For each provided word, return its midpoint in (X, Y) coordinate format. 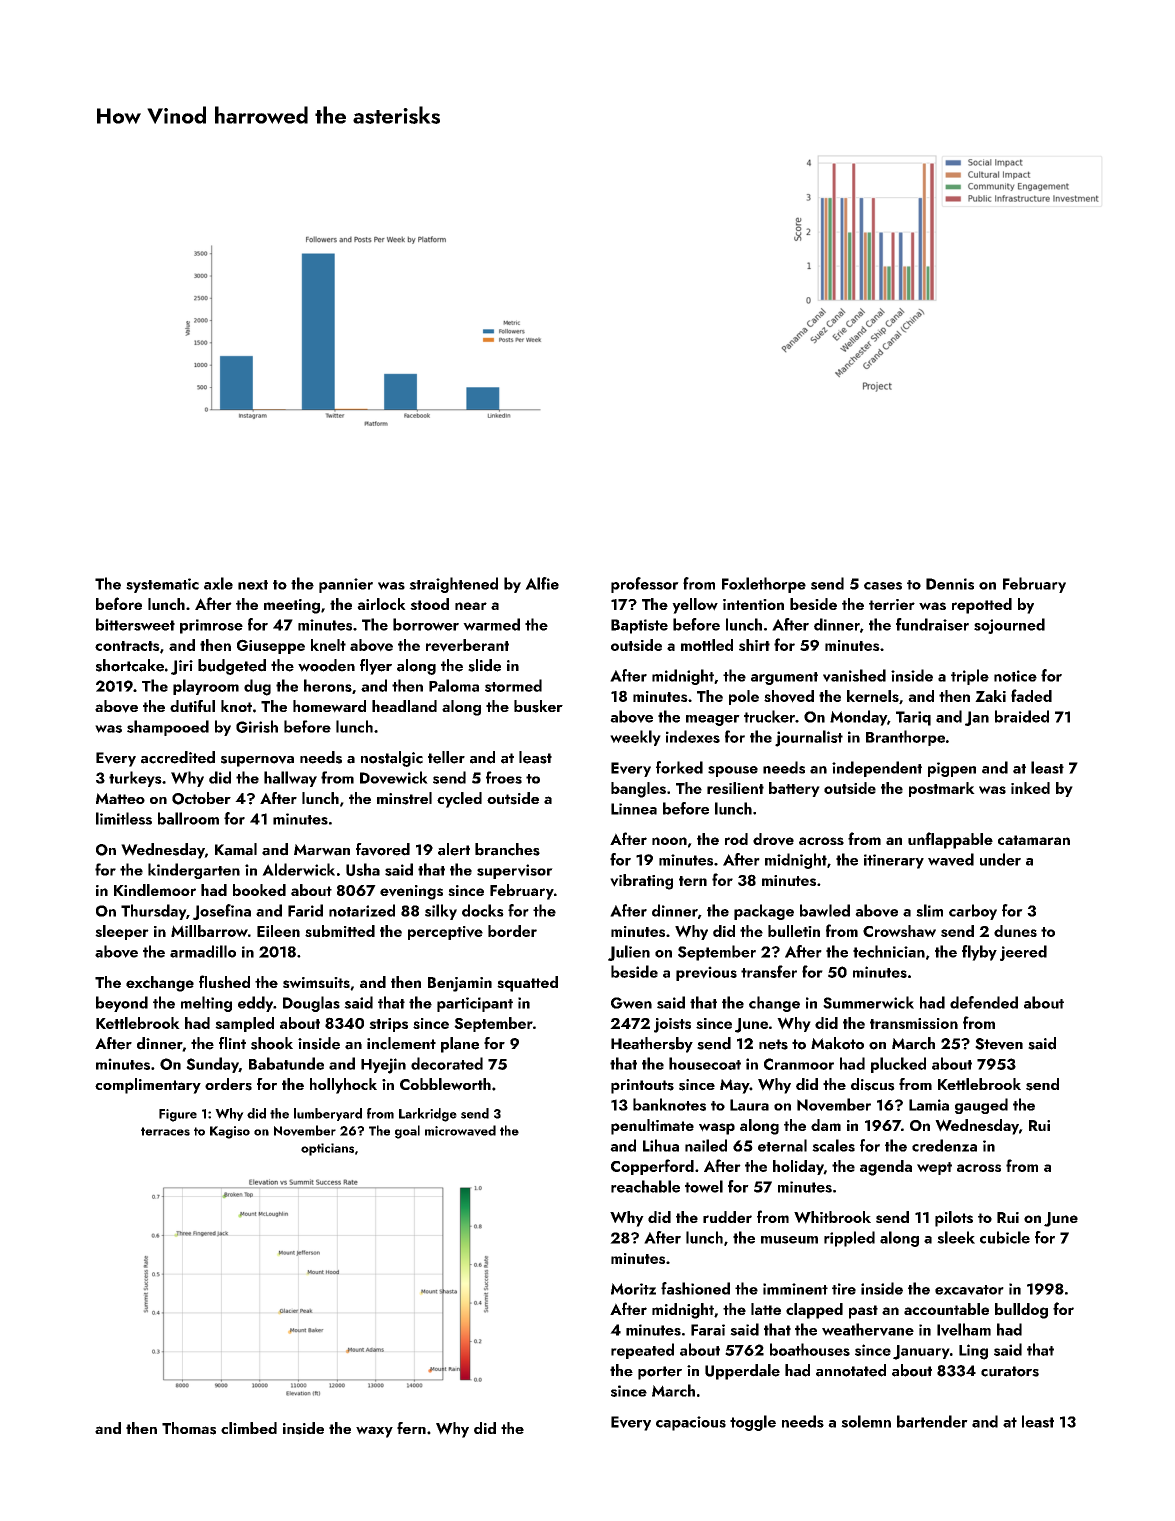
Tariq (913, 718)
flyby (979, 953)
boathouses (810, 1349)
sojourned (1009, 626)
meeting (292, 606)
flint (232, 1043)
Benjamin (460, 984)
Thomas (189, 1428)
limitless (124, 818)
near (471, 606)
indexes (693, 736)
